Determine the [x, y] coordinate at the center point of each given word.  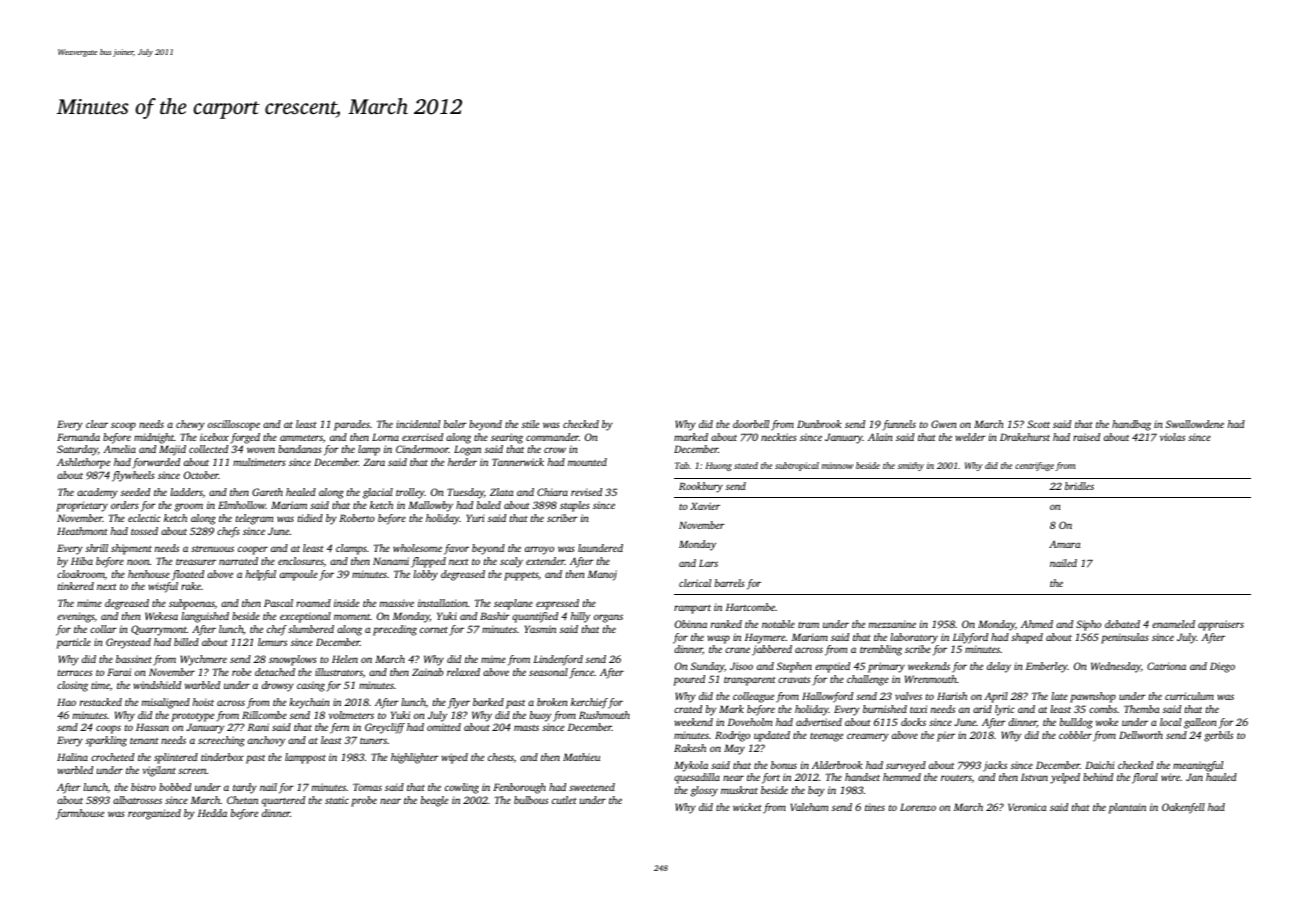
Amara [1064, 544]
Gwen [944, 424]
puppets [521, 576]
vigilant [159, 771]
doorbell [751, 424]
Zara [374, 462]
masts [526, 728]
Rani [258, 727]
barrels [730, 583]
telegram [255, 519]
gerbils [1218, 736]
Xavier [705, 506]
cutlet [564, 800]
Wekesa [161, 616]
